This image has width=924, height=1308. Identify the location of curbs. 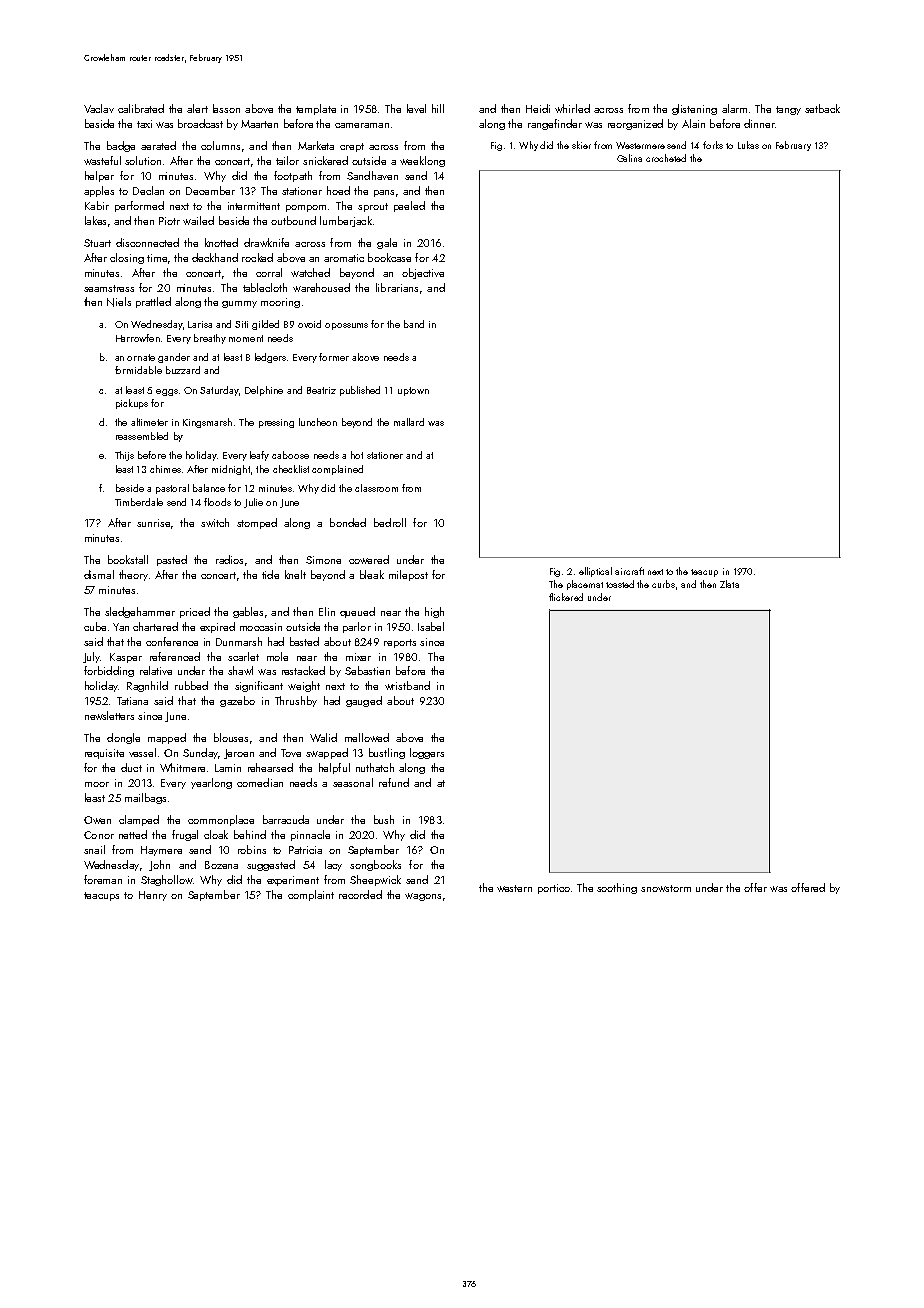
(663, 584).
